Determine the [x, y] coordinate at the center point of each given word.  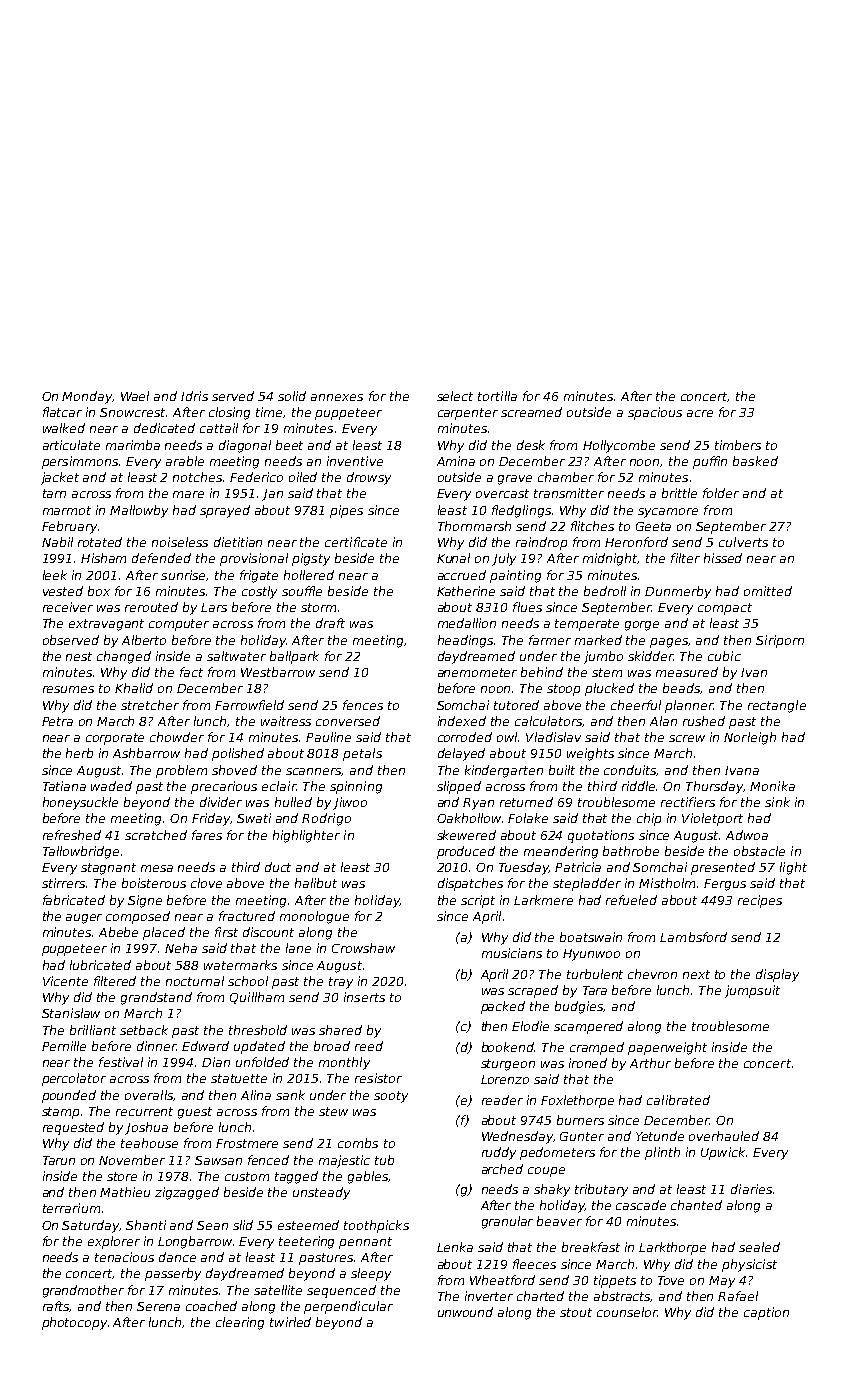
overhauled [724, 1136]
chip [649, 819]
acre [700, 413]
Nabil [57, 542]
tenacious [124, 1257]
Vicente [65, 981]
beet [289, 445]
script [478, 901]
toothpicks [376, 1226]
